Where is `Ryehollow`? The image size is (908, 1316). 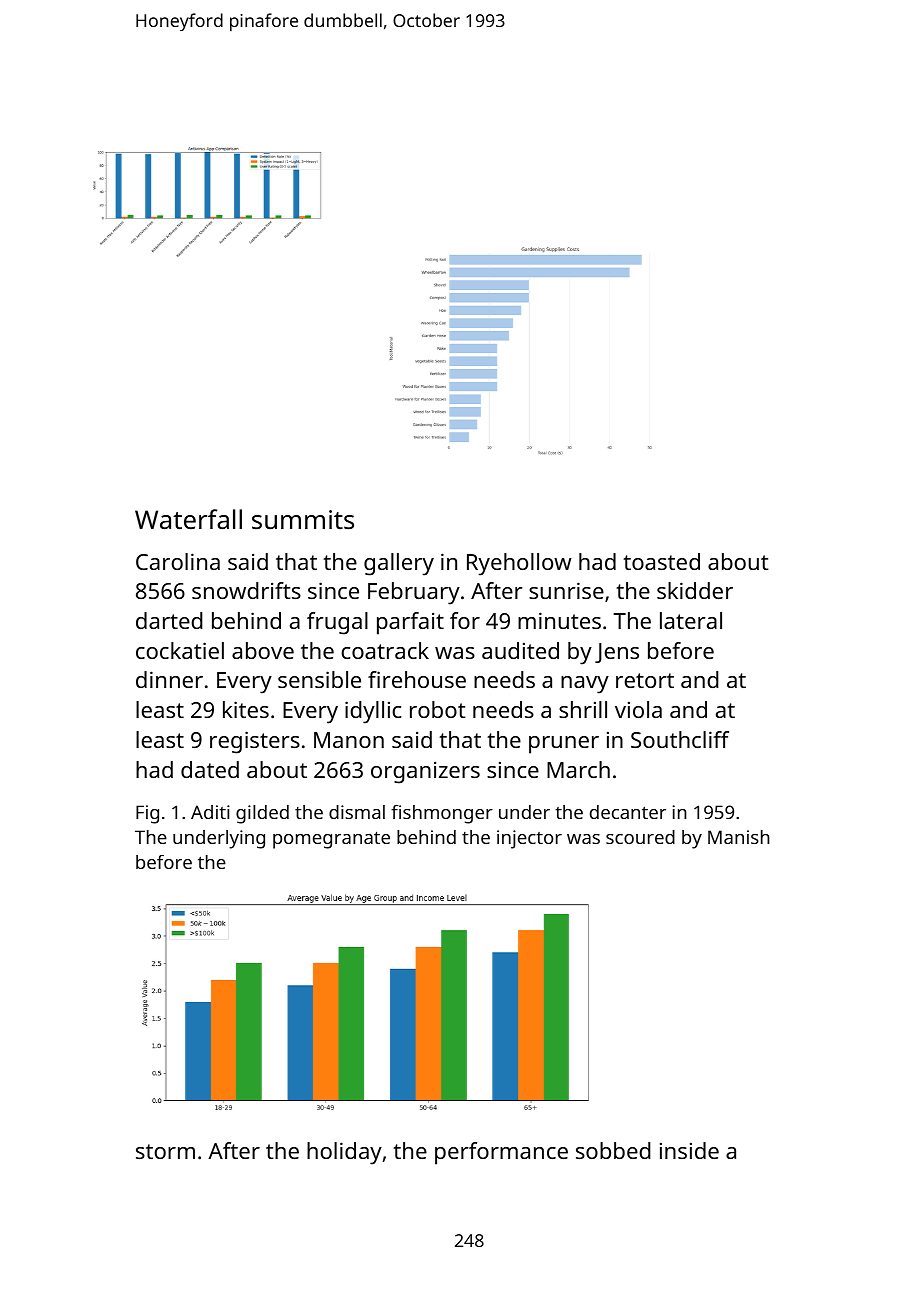
Ryehollow is located at coordinates (519, 564).
